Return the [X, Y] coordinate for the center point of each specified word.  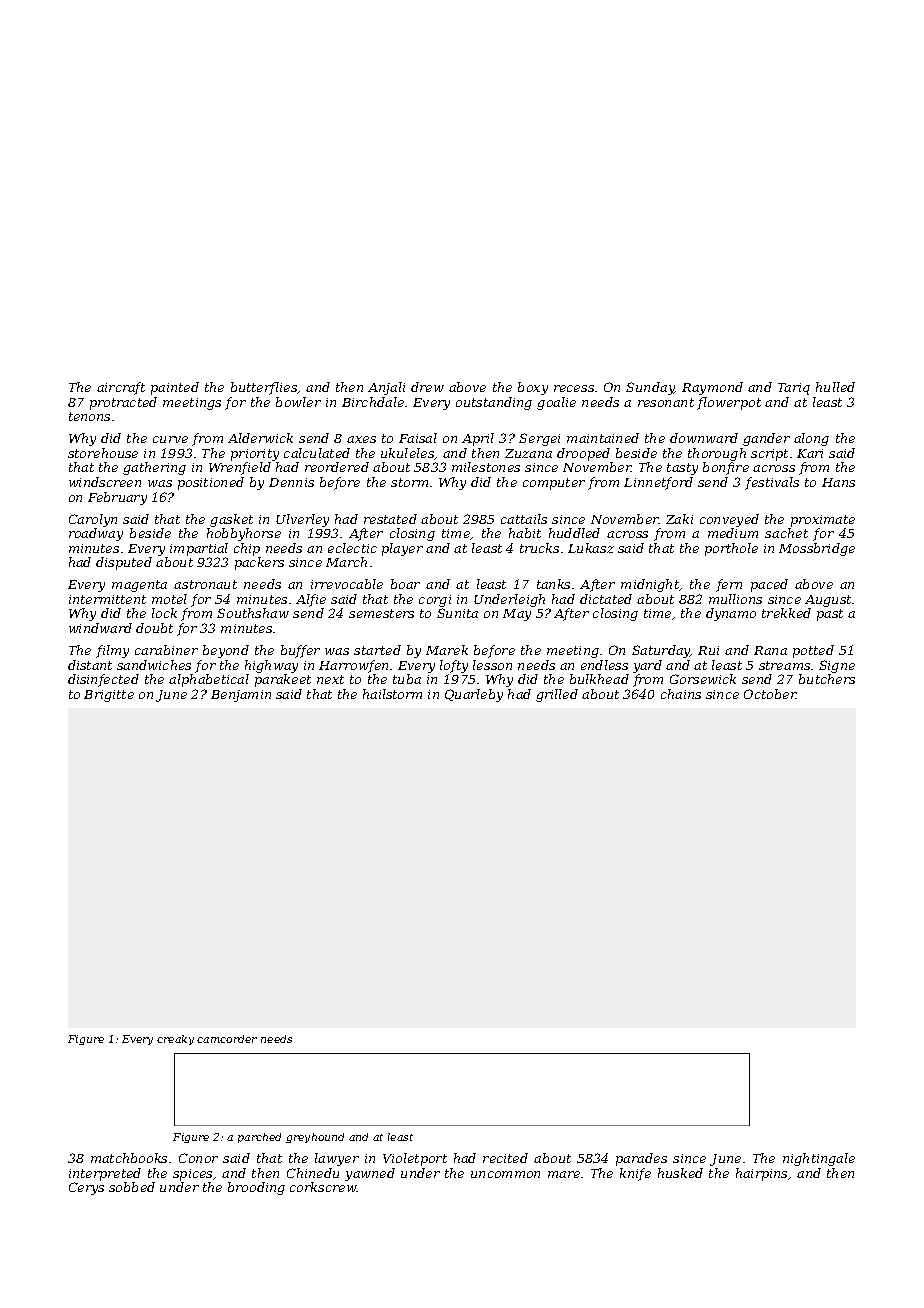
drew [427, 387]
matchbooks [129, 1158]
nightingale [819, 1159]
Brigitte [109, 696]
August [829, 601]
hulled [835, 387]
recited [505, 1158]
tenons [89, 416]
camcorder [227, 1039]
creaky [175, 1040]
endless [604, 665]
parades [641, 1159]
